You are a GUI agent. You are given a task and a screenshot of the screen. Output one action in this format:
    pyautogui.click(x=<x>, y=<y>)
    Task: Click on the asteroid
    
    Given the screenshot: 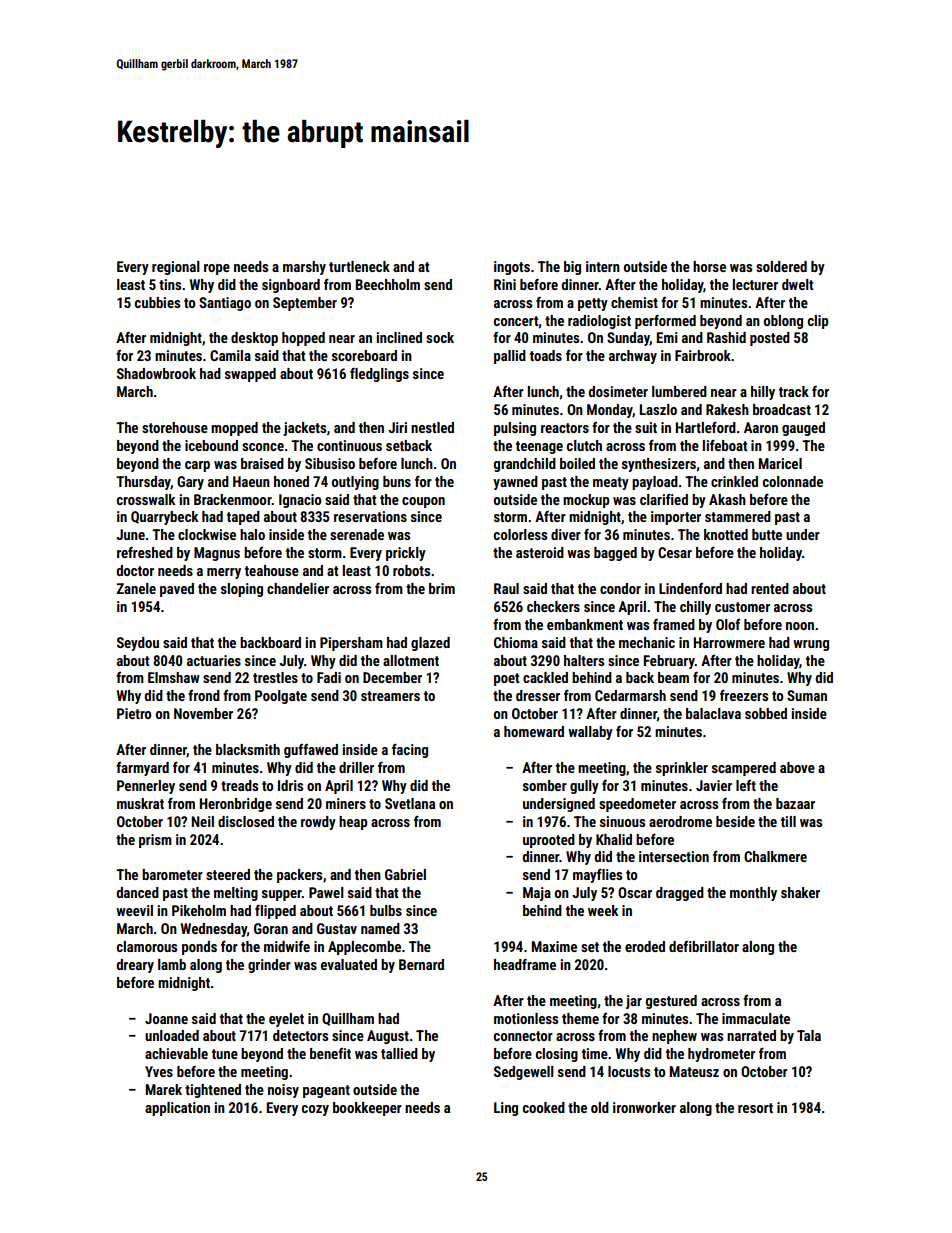 What is the action you would take?
    pyautogui.click(x=540, y=552)
